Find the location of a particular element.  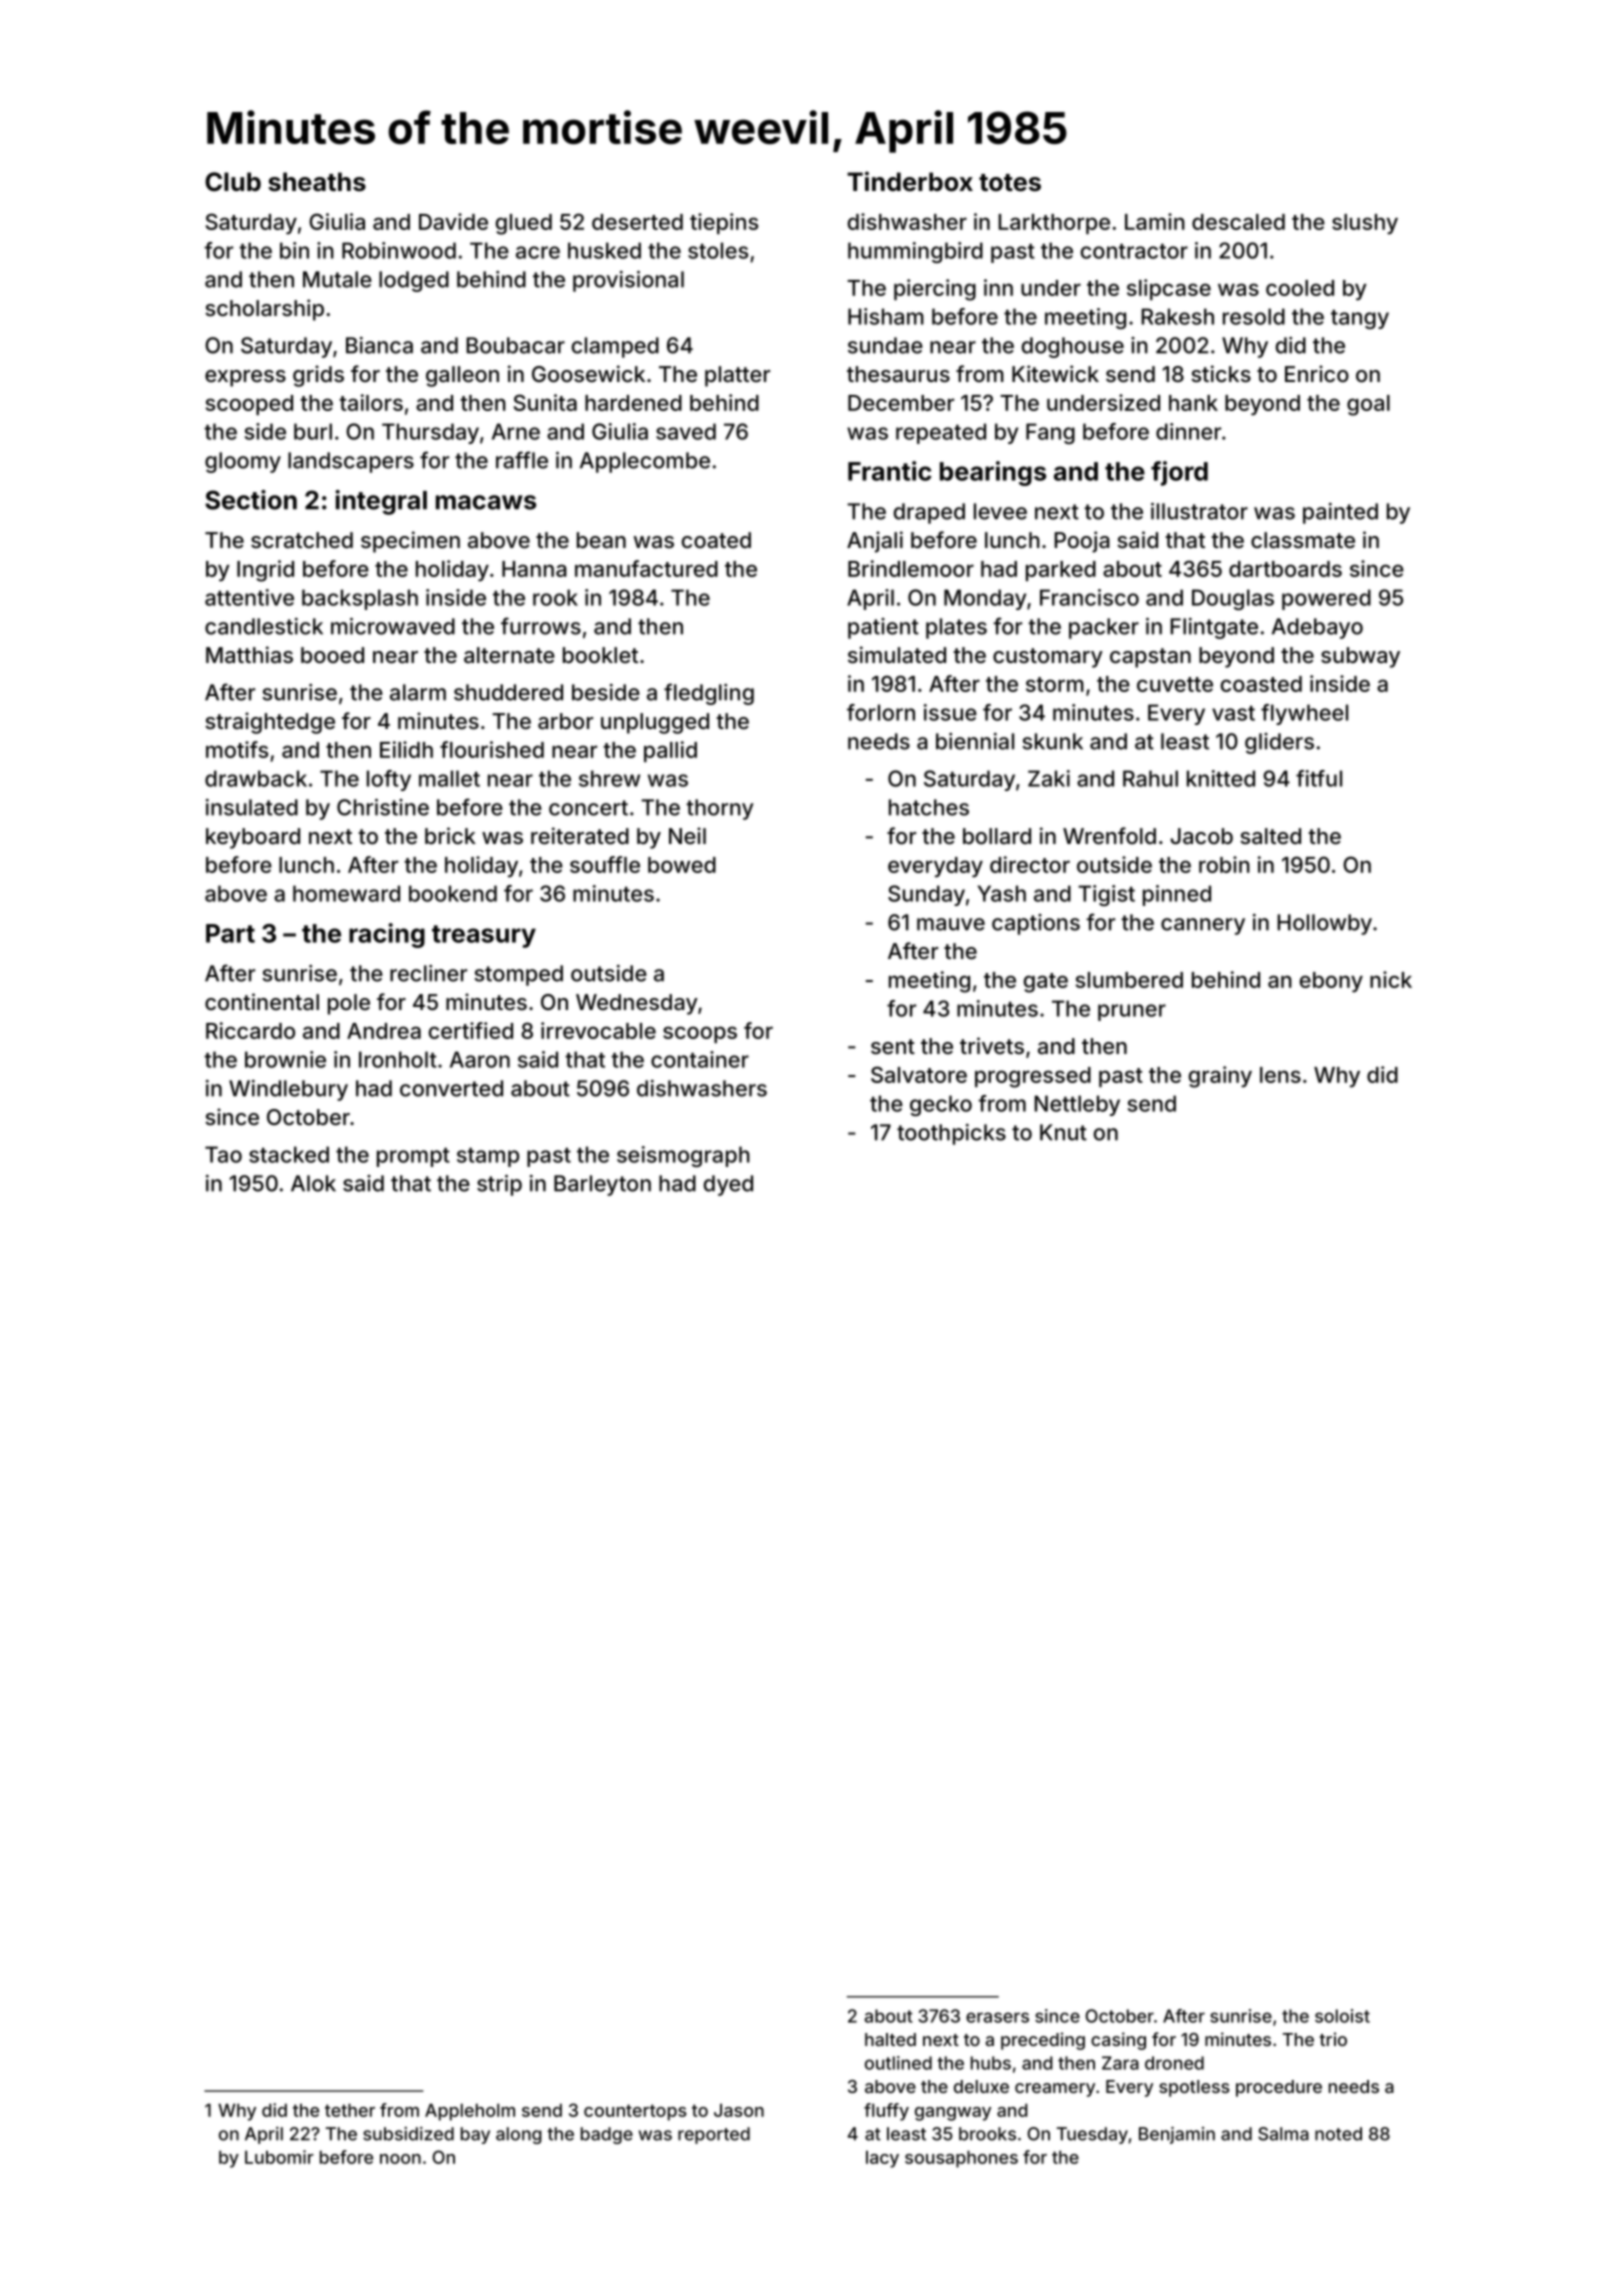

casing is located at coordinates (1118, 2041).
